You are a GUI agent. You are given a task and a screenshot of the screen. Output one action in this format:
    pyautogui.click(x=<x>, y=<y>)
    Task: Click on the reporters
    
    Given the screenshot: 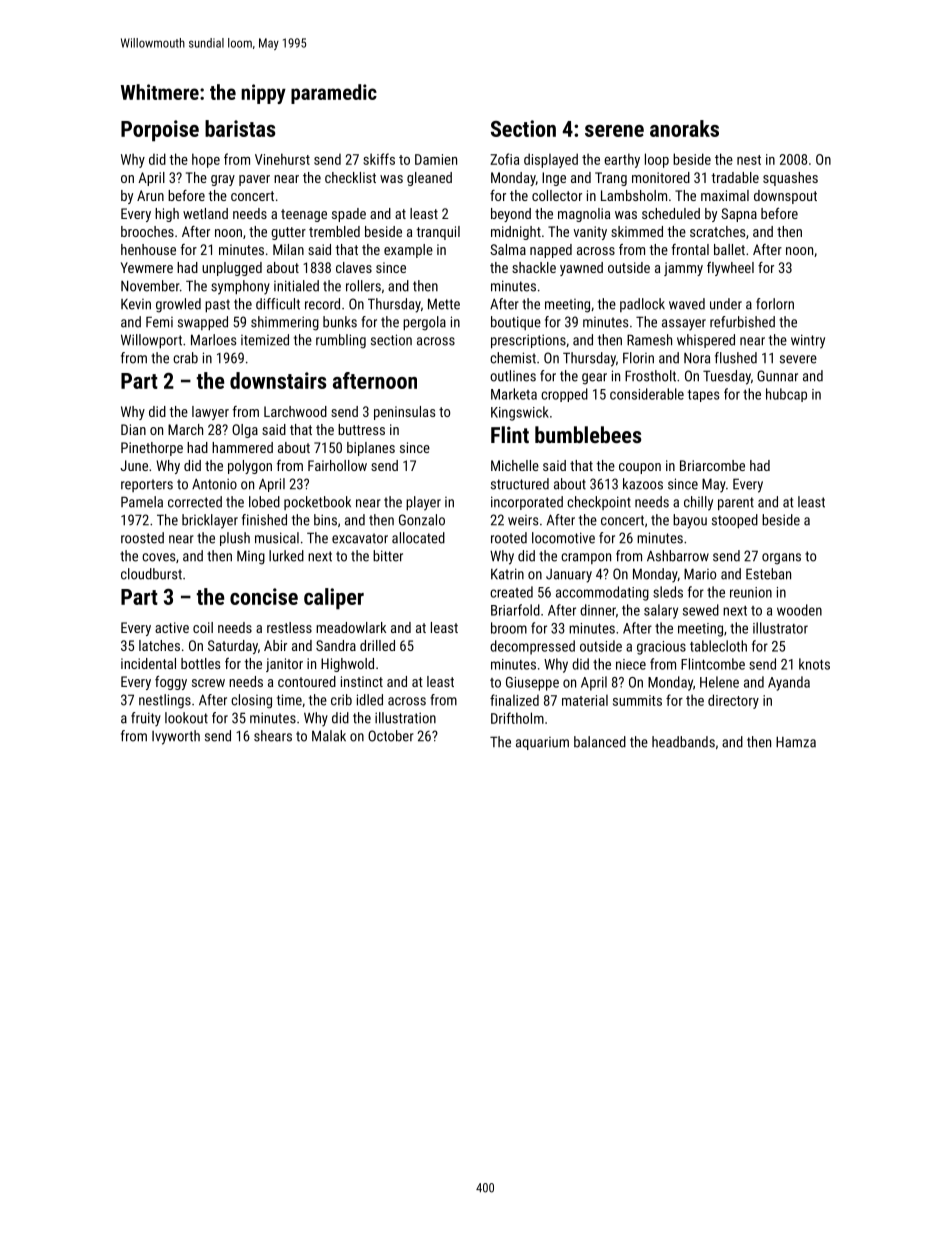 What is the action you would take?
    pyautogui.click(x=147, y=485)
